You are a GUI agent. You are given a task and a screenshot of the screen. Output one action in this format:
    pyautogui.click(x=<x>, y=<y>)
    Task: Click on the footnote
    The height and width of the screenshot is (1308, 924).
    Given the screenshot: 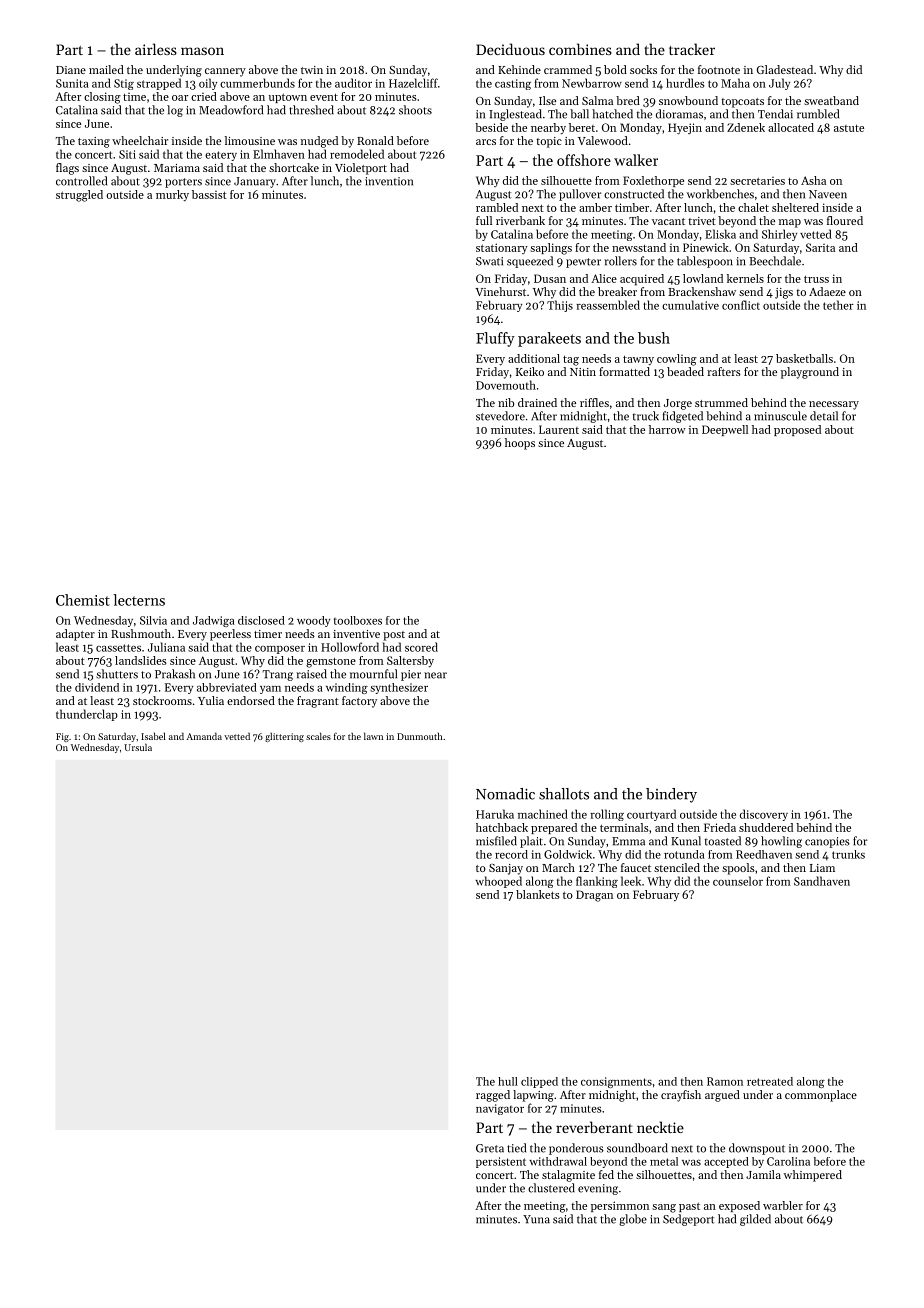 What is the action you would take?
    pyautogui.click(x=719, y=69)
